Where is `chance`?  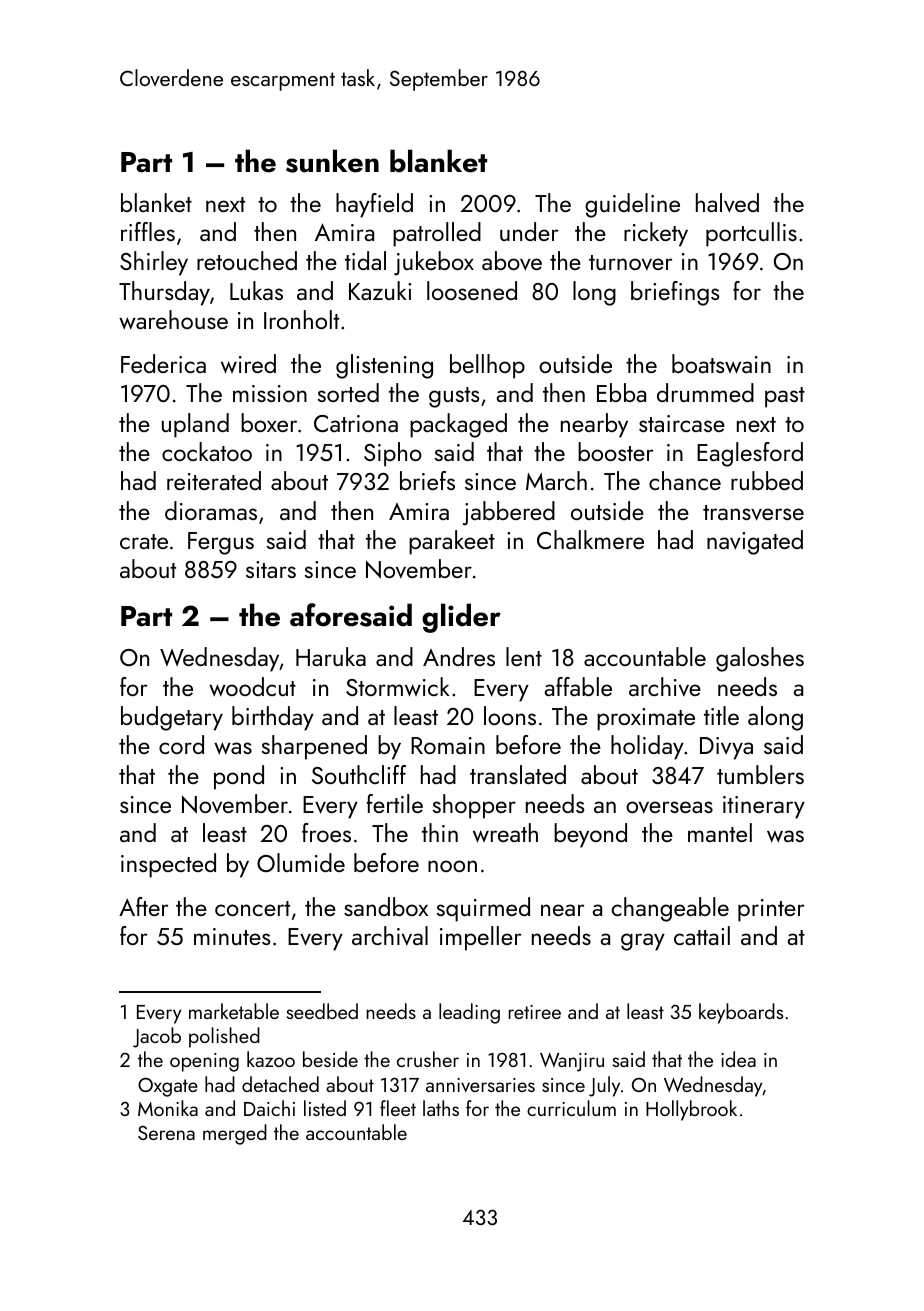 chance is located at coordinates (685, 480).
